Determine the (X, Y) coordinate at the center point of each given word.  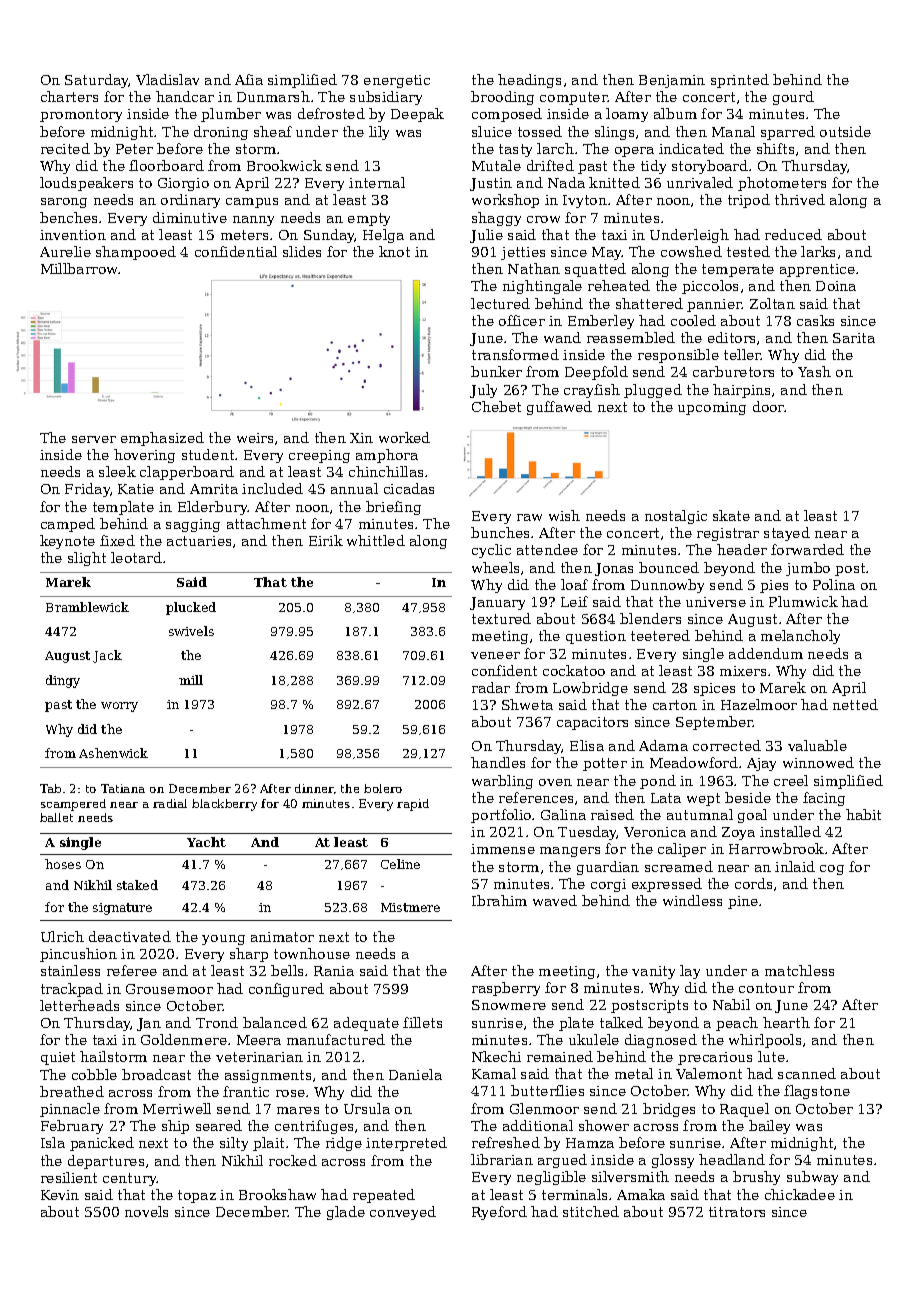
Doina (836, 286)
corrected (727, 745)
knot (394, 251)
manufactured (336, 1039)
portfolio (501, 816)
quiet (58, 1058)
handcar (185, 96)
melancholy (800, 637)
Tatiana (123, 788)
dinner (314, 788)
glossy (673, 1161)
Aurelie (65, 251)
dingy (63, 681)
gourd (793, 98)
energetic (397, 81)
